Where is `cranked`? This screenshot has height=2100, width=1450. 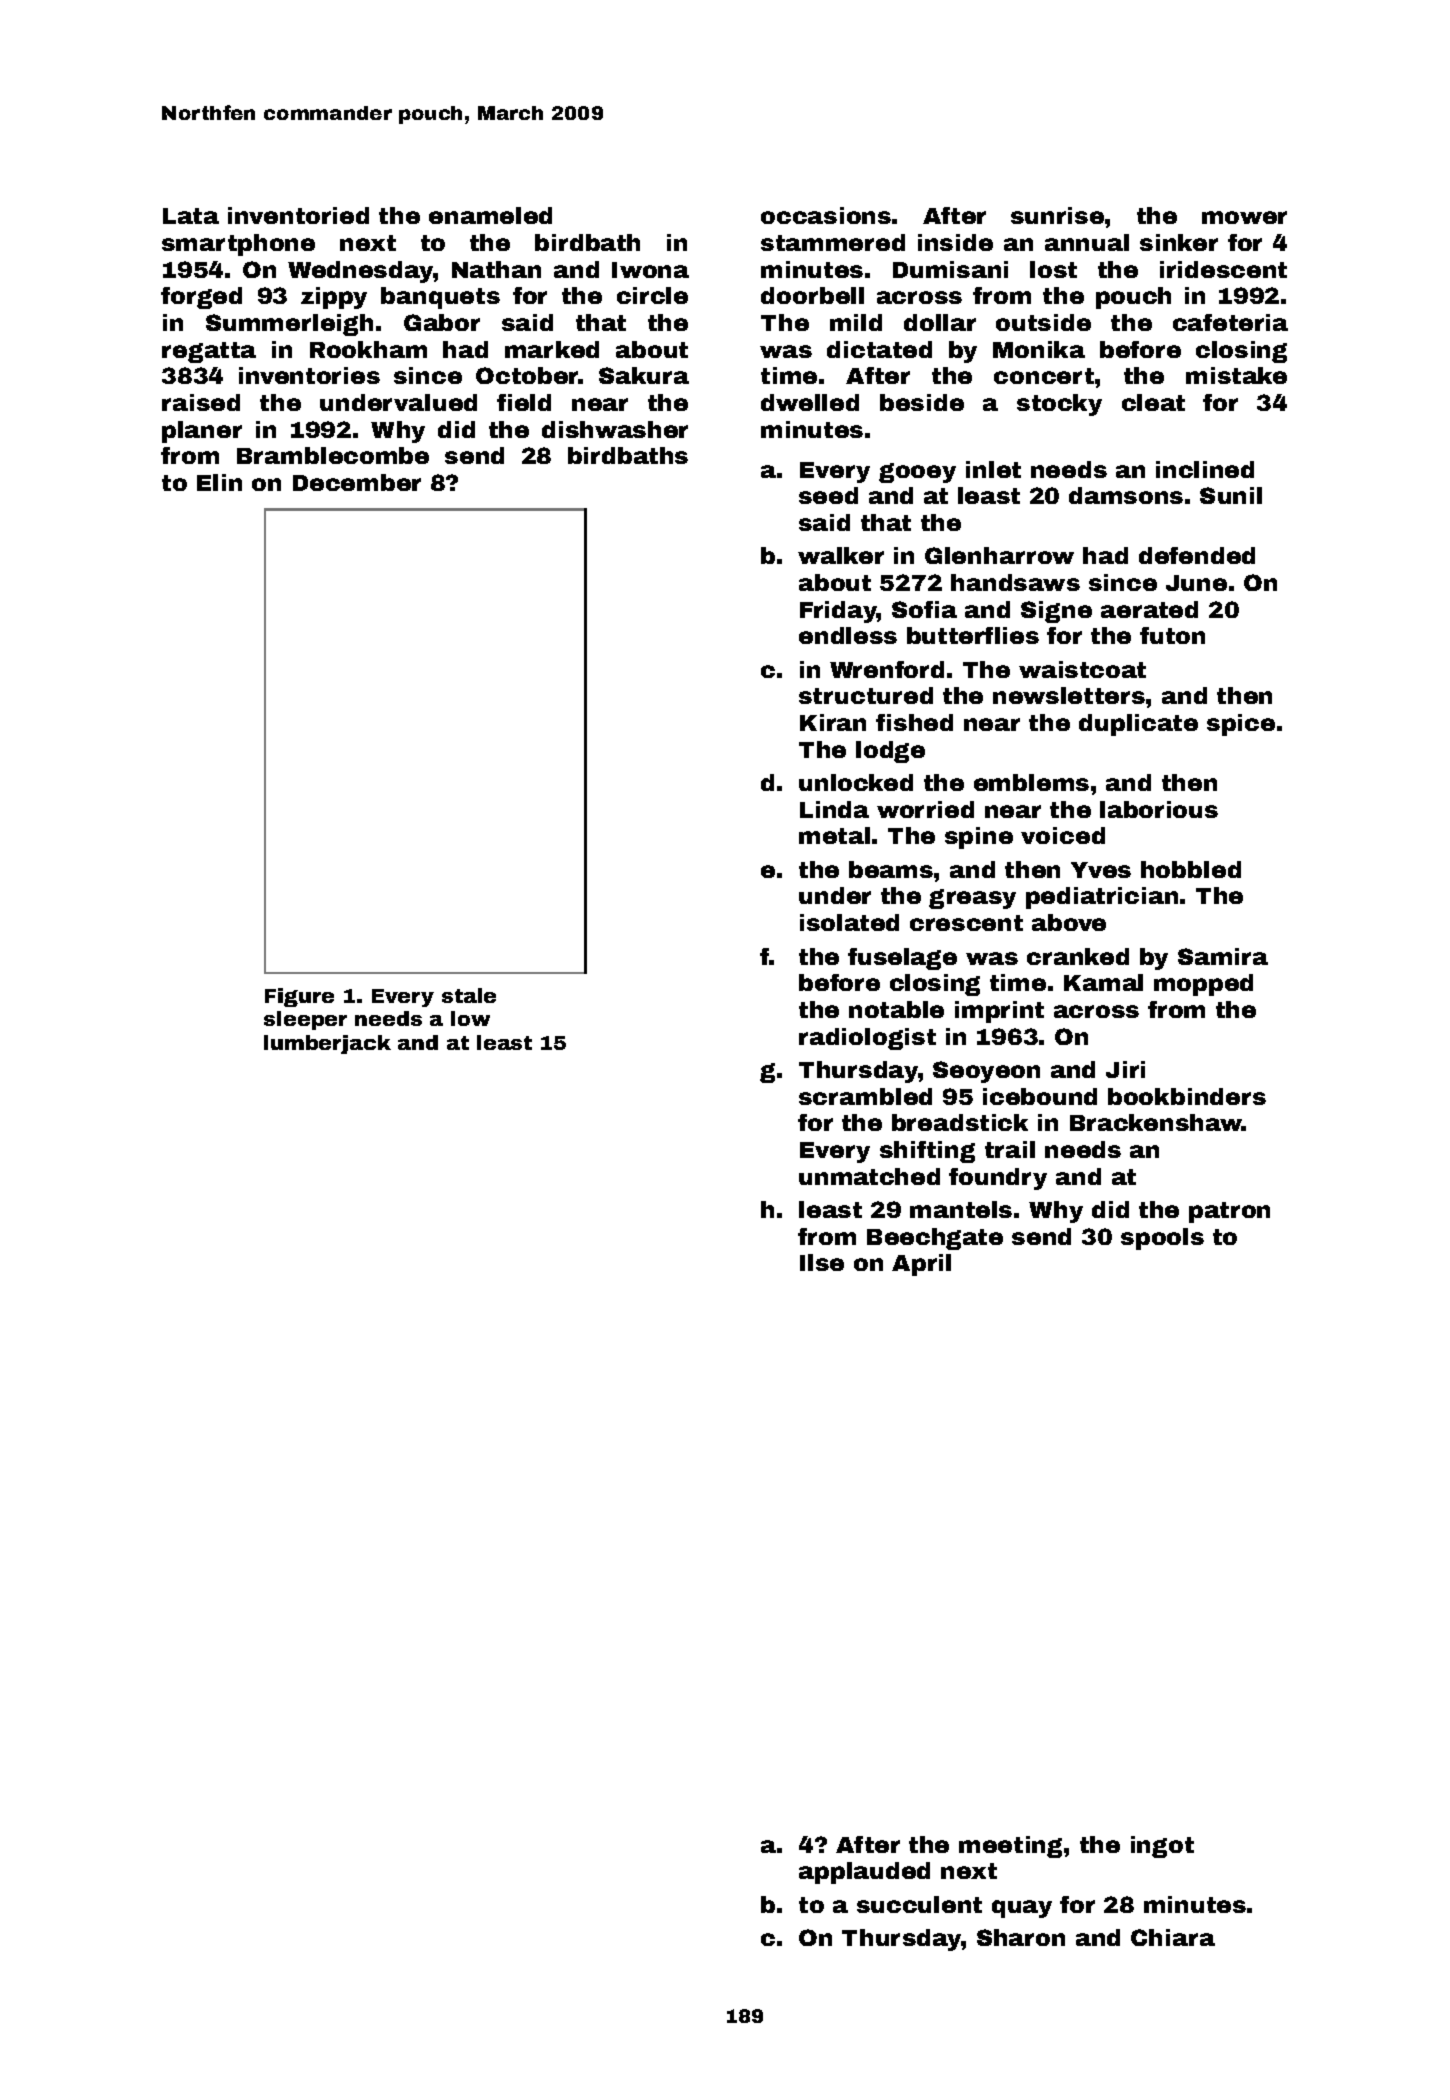
cranked is located at coordinates (1078, 956).
